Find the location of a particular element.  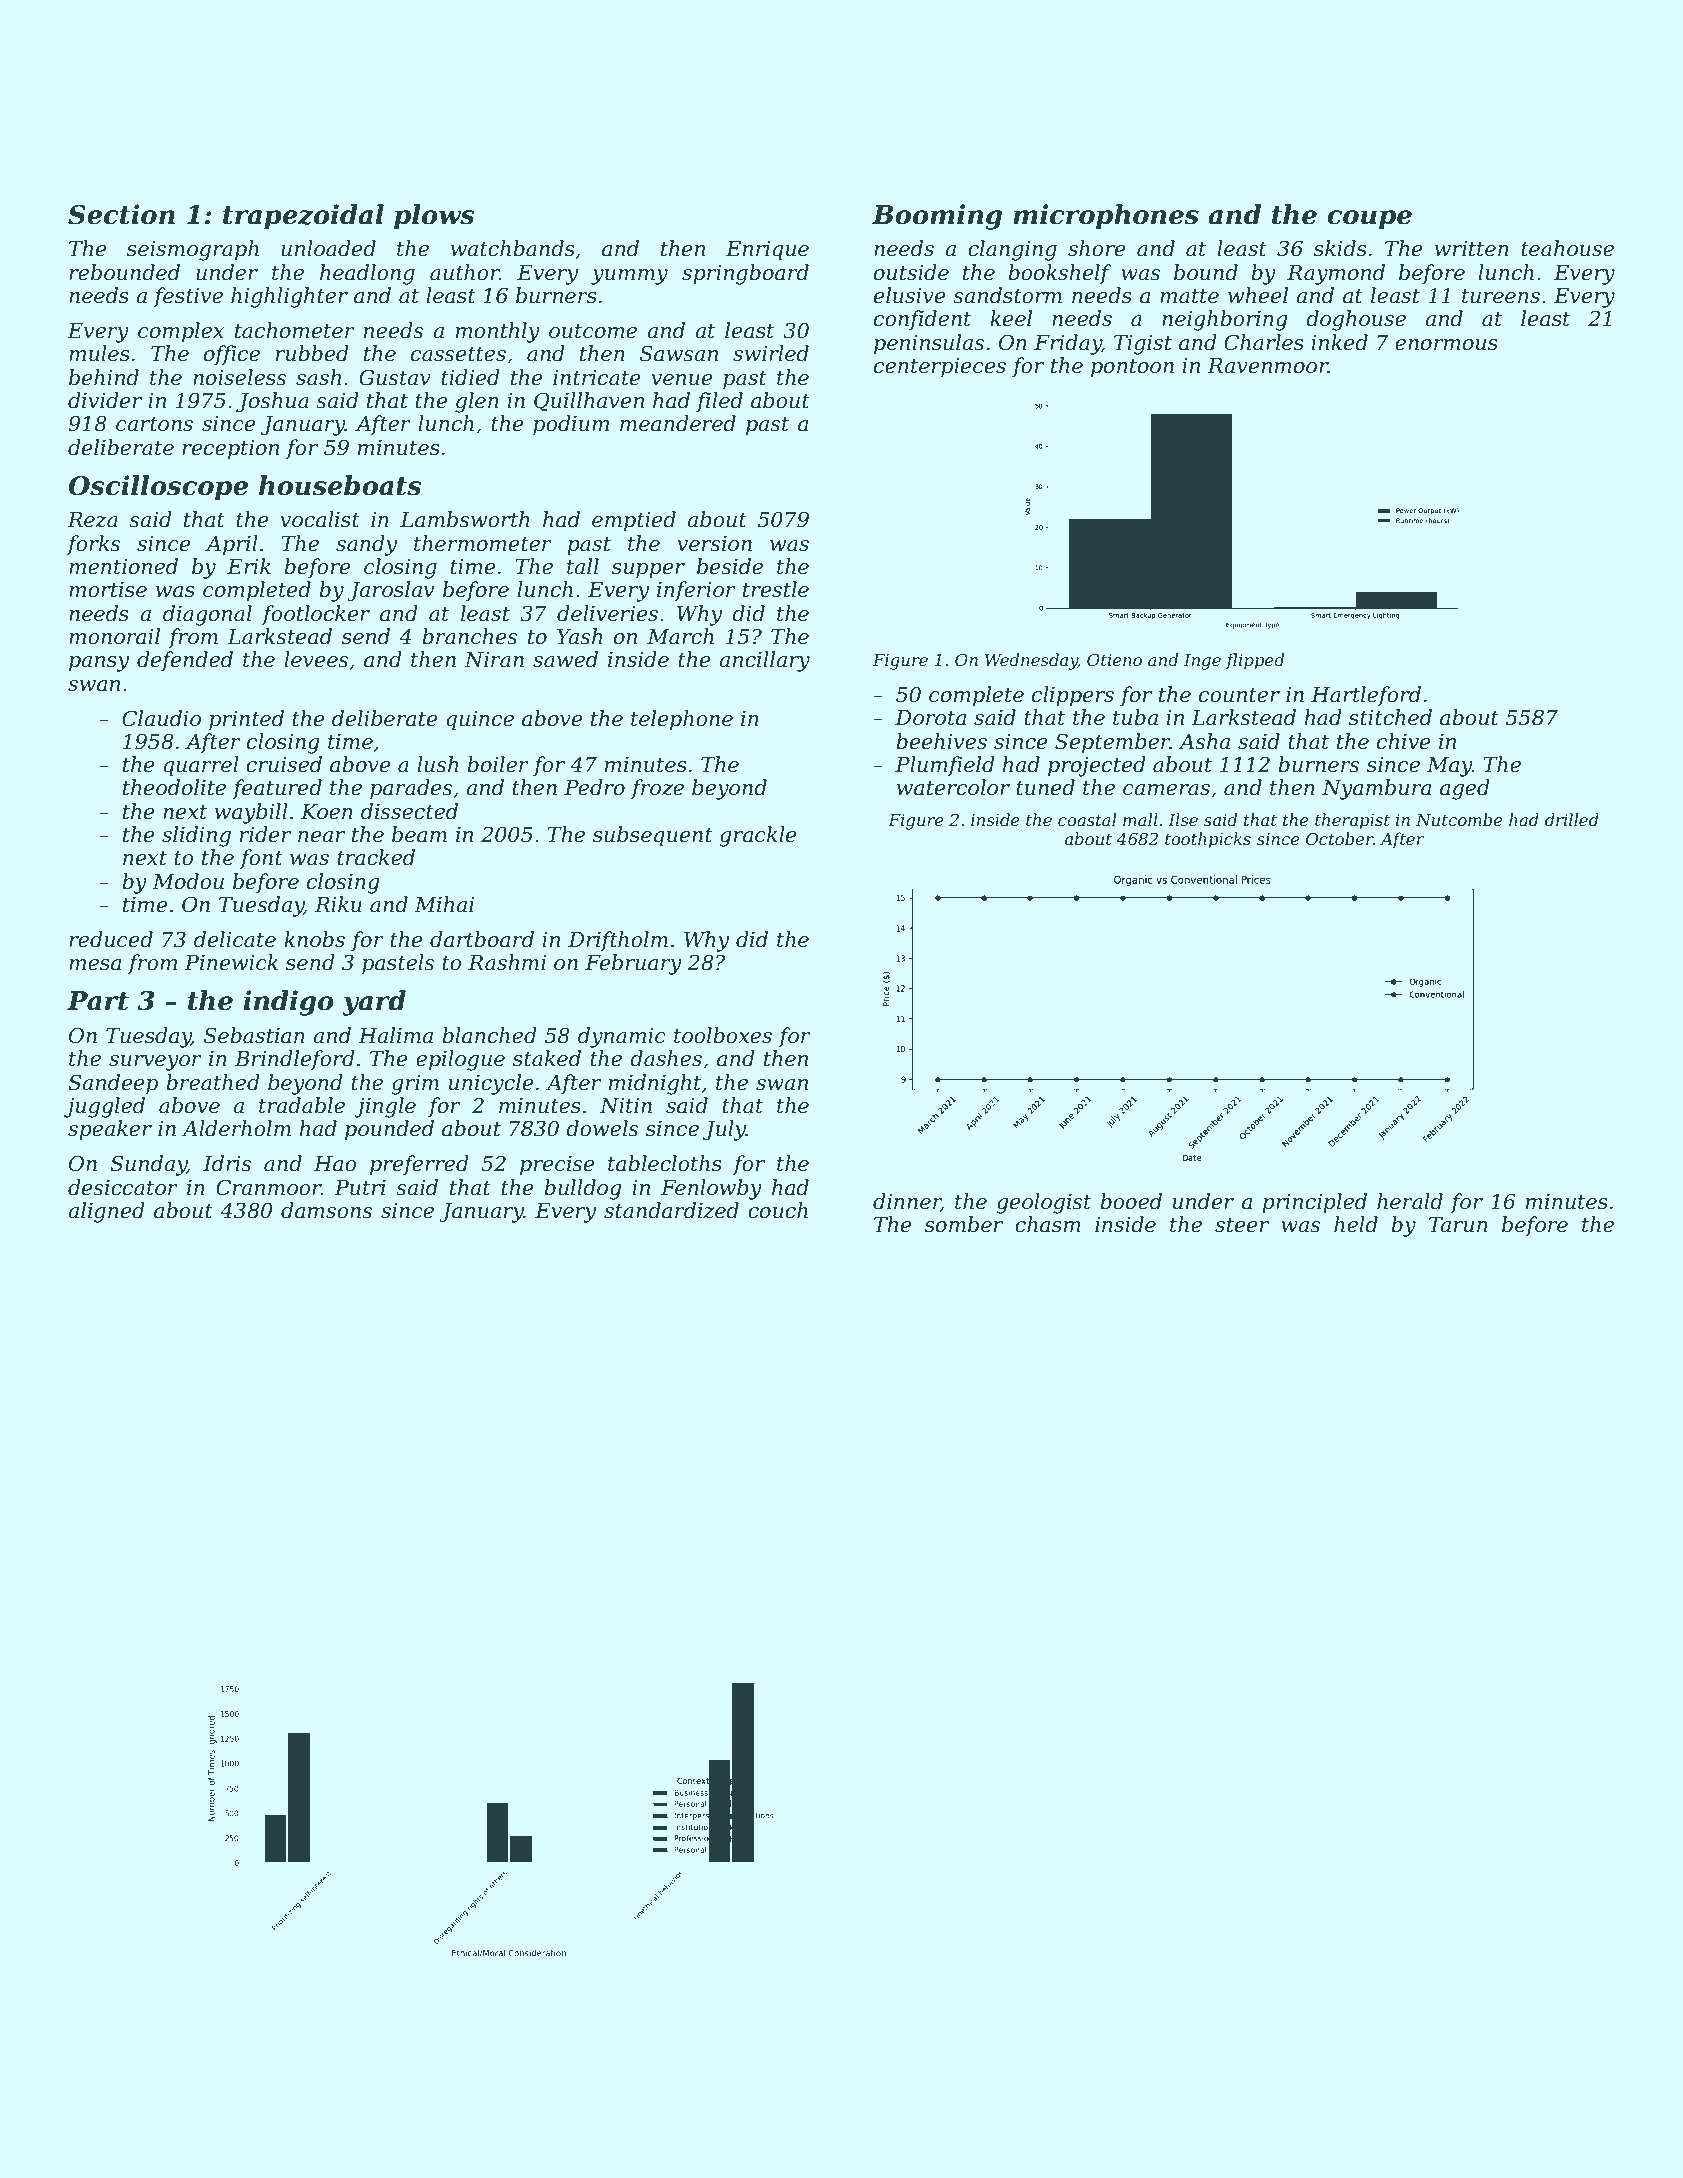

divider is located at coordinates (105, 400).
